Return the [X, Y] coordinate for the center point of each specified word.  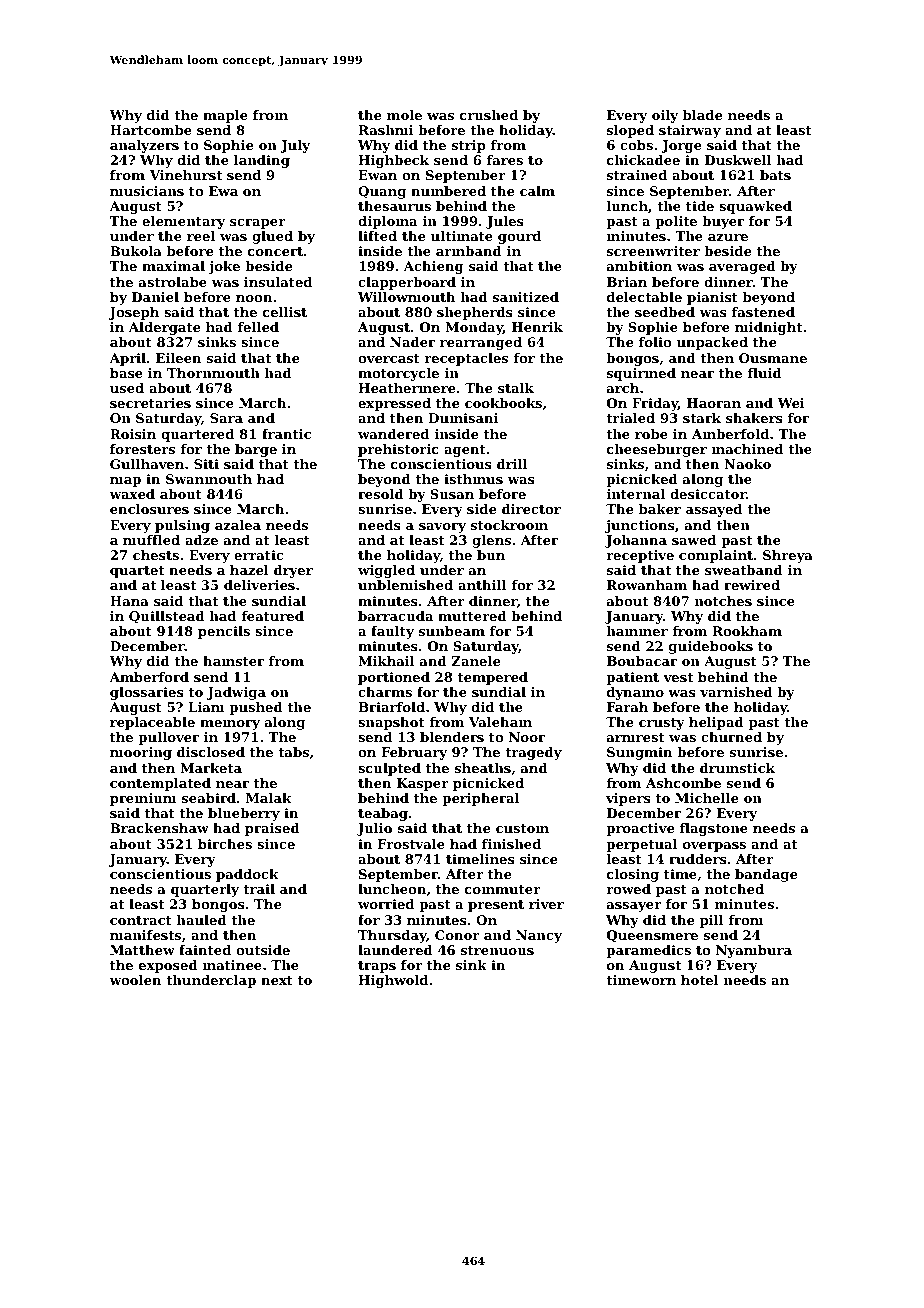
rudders [698, 859]
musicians [147, 191]
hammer [637, 631]
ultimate [462, 236]
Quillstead [167, 617]
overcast [389, 358]
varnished [736, 692]
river [546, 904]
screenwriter [653, 251]
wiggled [386, 571]
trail [259, 889]
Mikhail [386, 661]
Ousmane [773, 358]
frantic [286, 434]
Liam [206, 707]
